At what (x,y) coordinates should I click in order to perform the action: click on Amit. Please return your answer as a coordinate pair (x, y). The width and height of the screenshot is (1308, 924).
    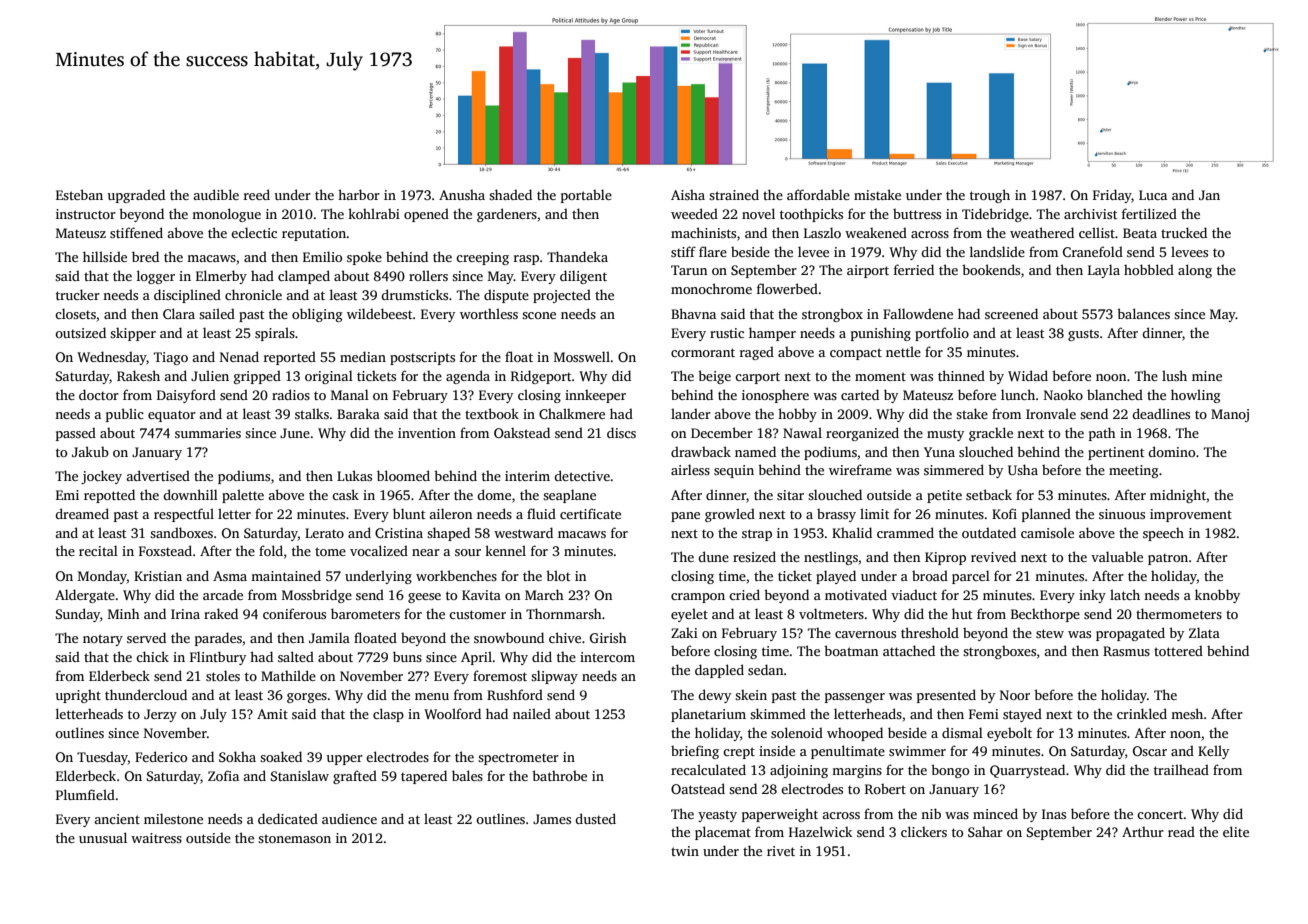
    Looking at the image, I should click on (272, 714).
